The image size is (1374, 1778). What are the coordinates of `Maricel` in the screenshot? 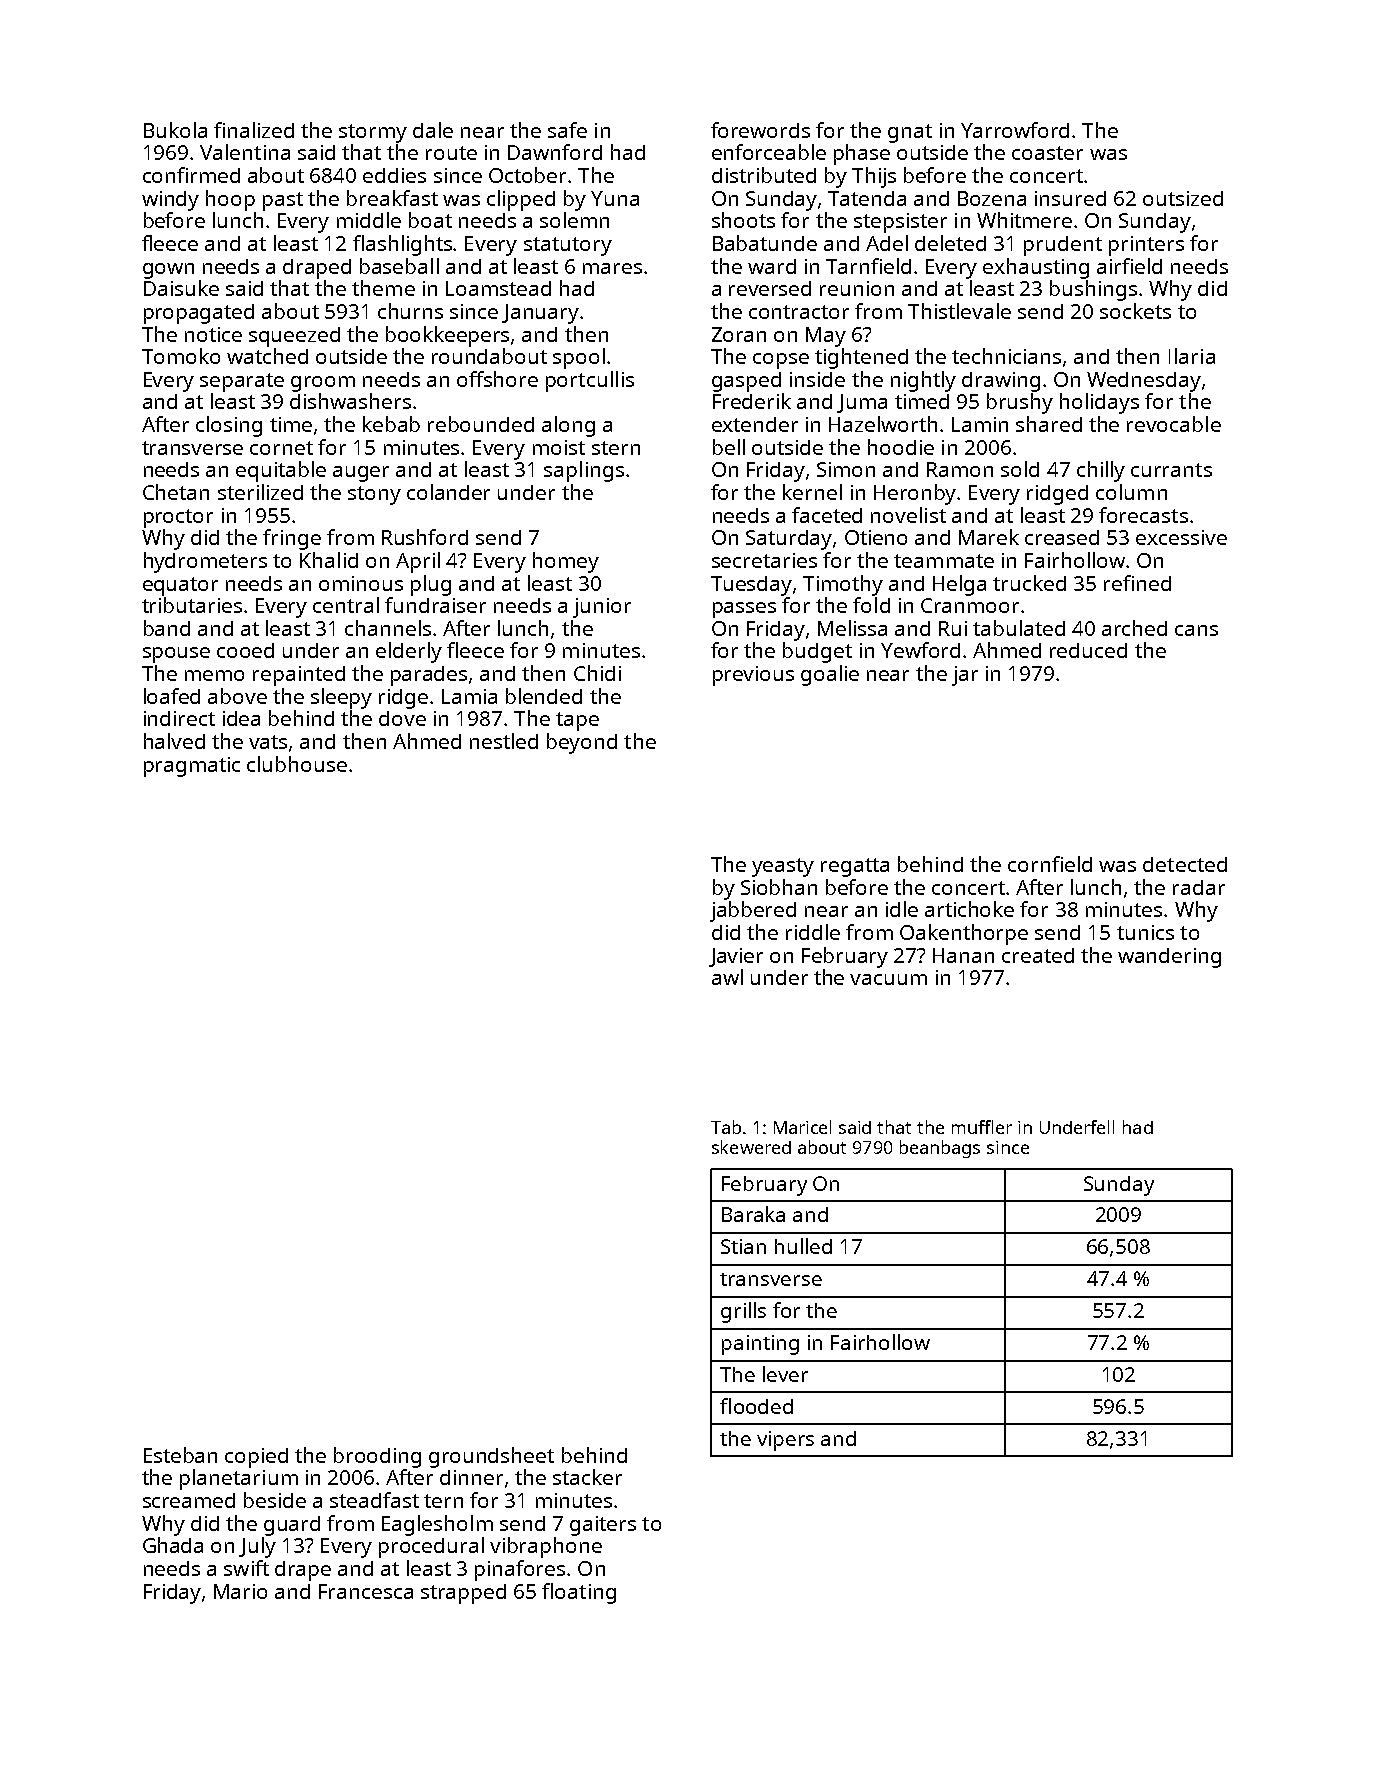 It's located at (802, 1127).
